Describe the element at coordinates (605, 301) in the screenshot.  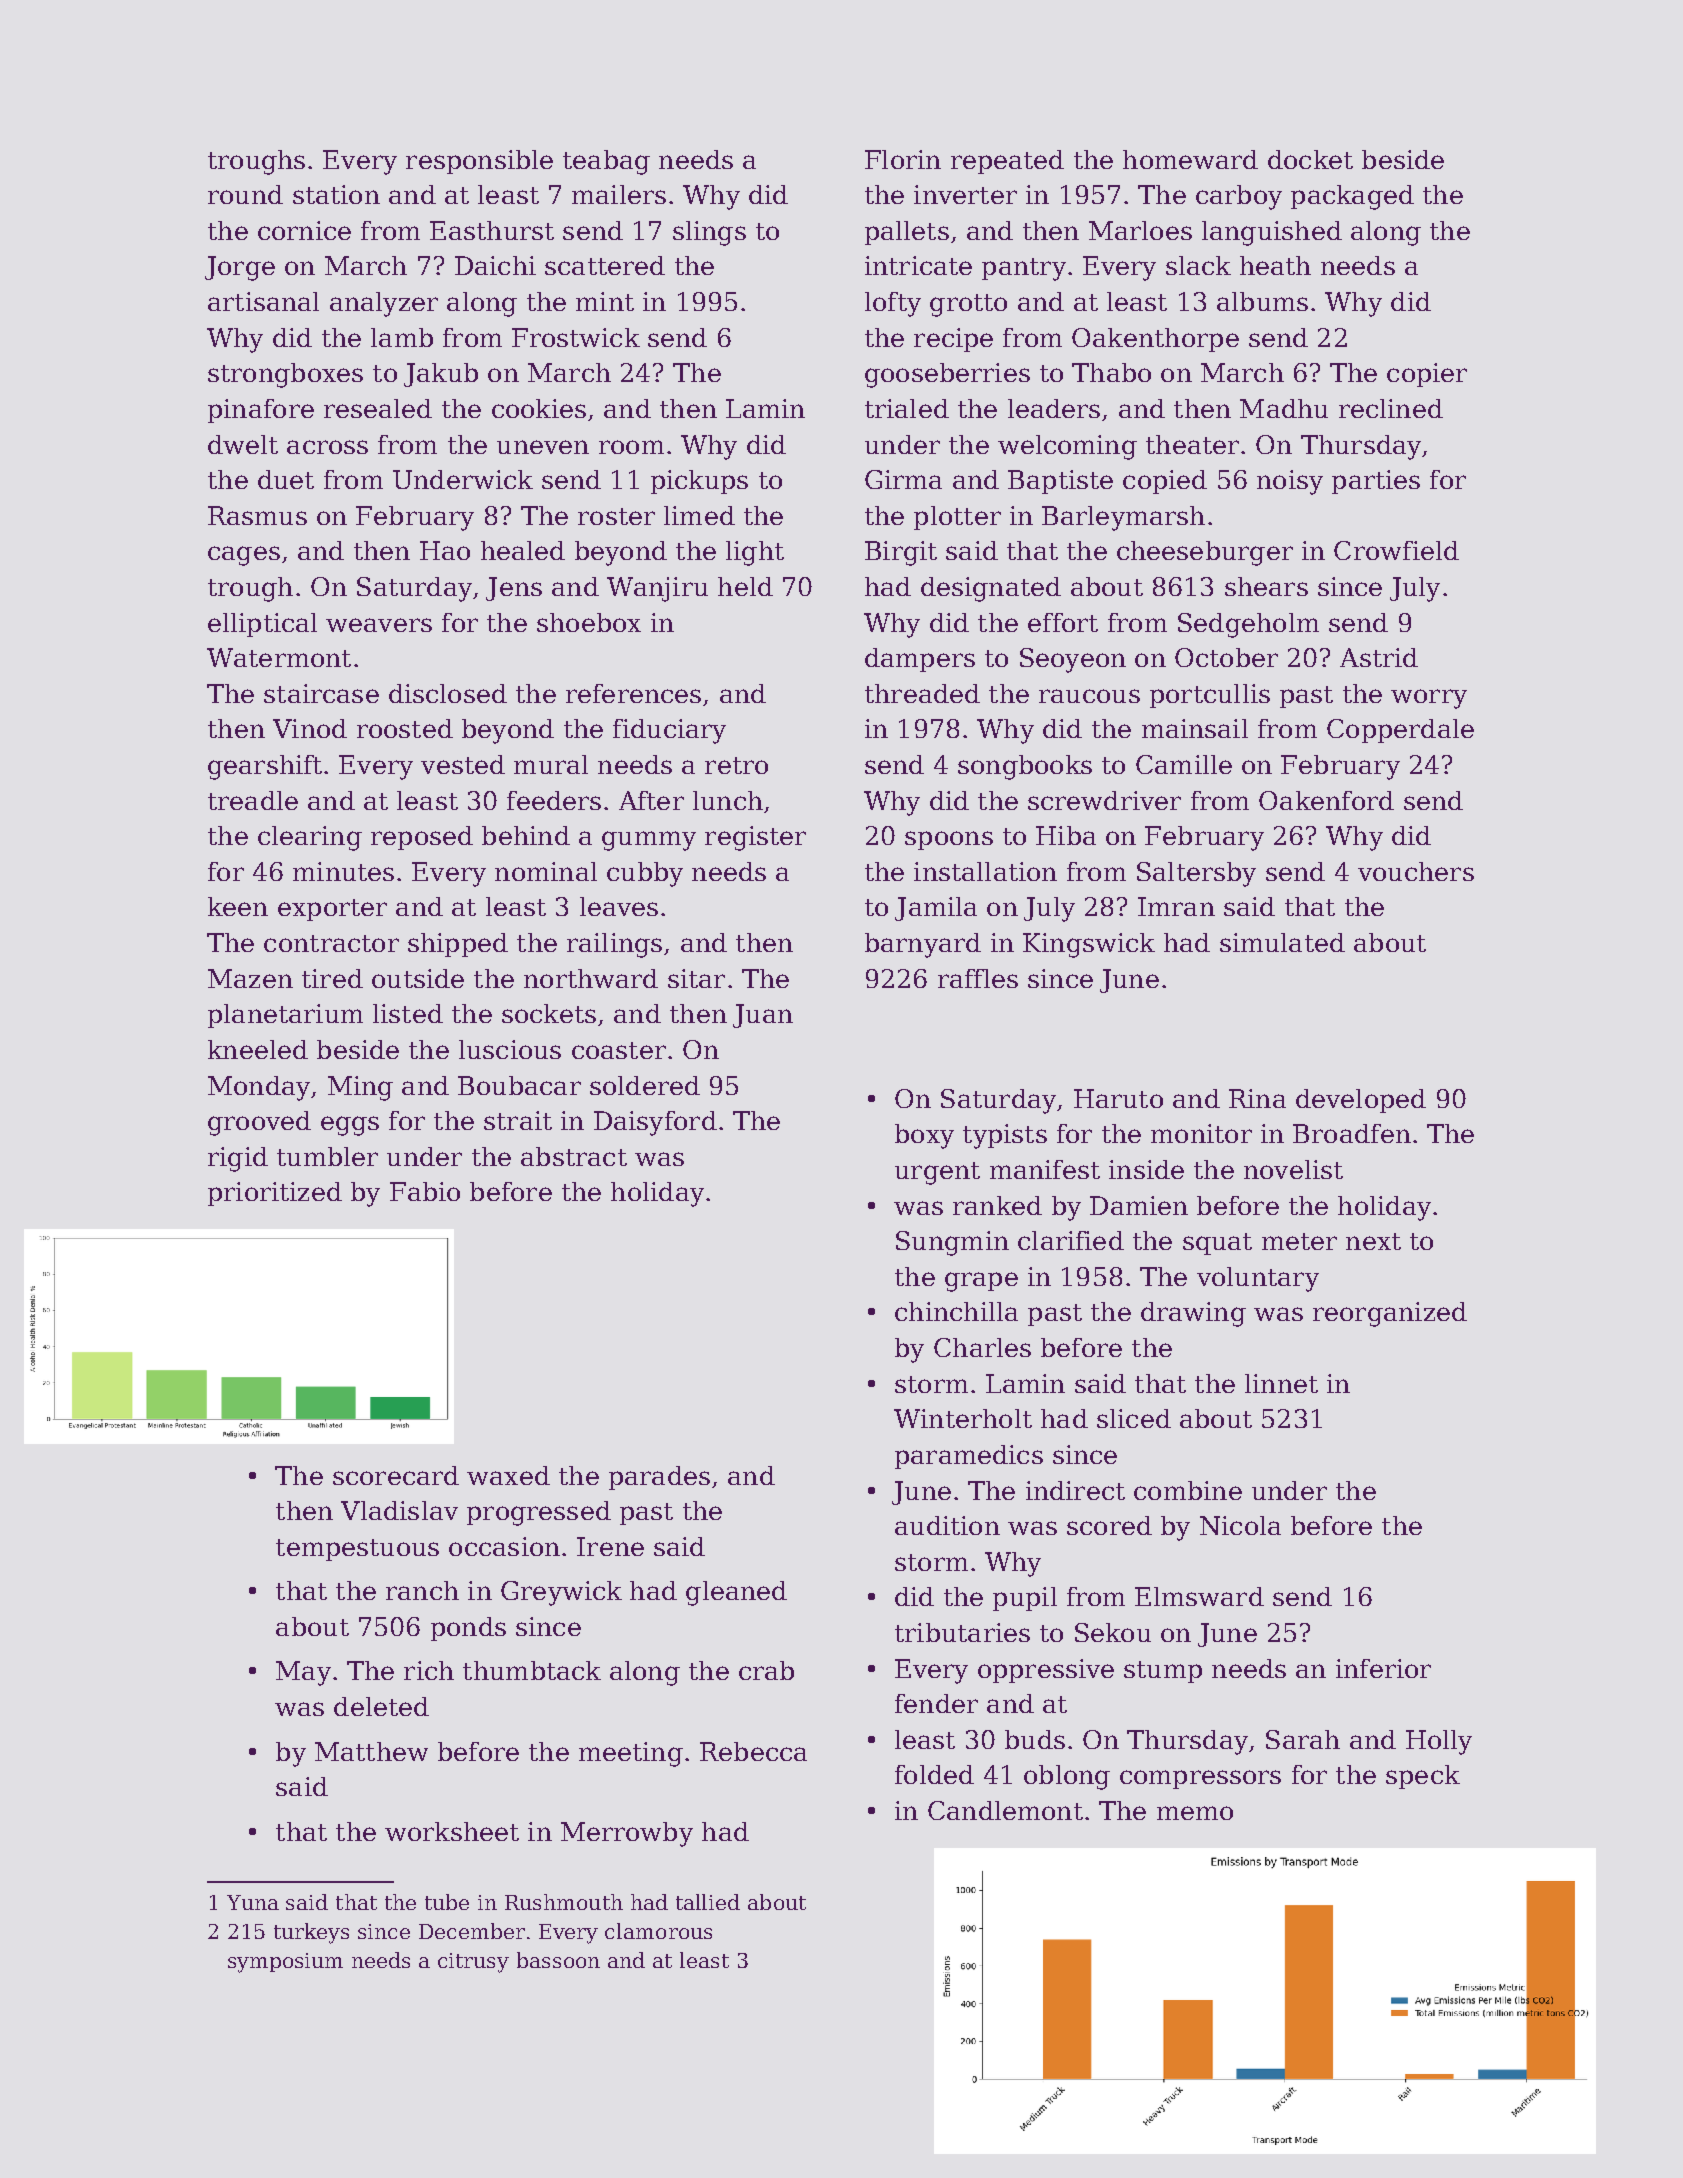
I see `mint` at that location.
